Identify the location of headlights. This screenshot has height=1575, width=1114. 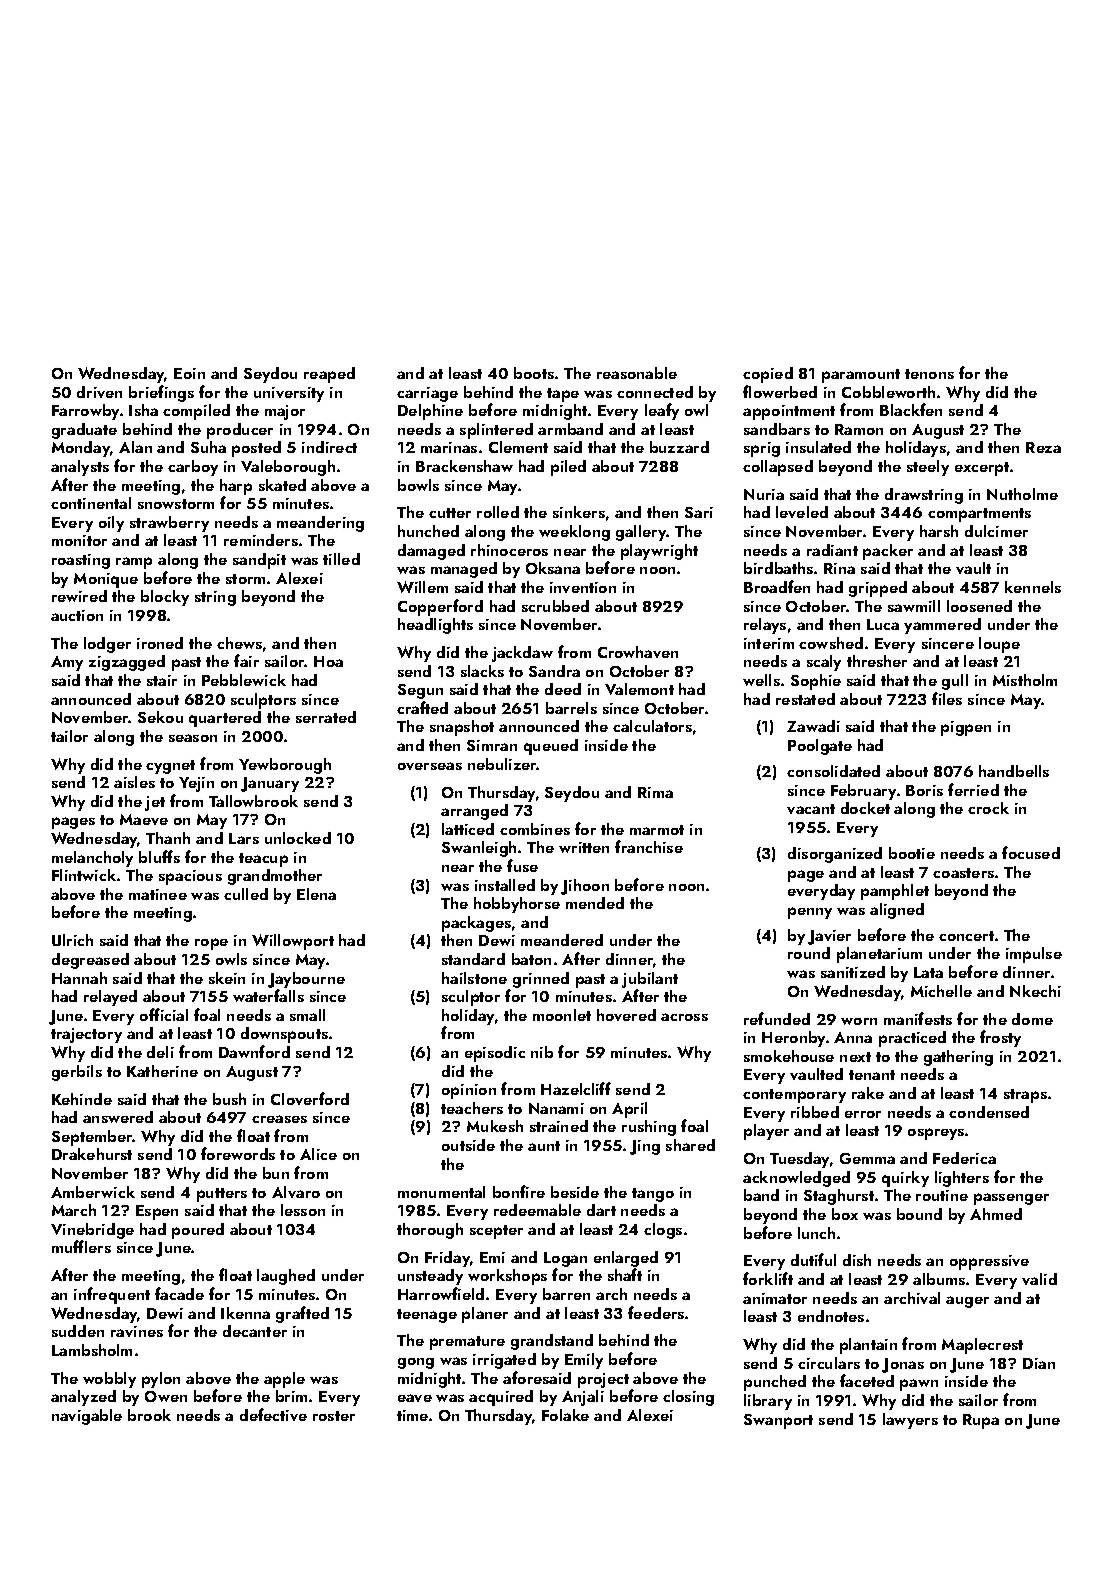
(435, 626).
